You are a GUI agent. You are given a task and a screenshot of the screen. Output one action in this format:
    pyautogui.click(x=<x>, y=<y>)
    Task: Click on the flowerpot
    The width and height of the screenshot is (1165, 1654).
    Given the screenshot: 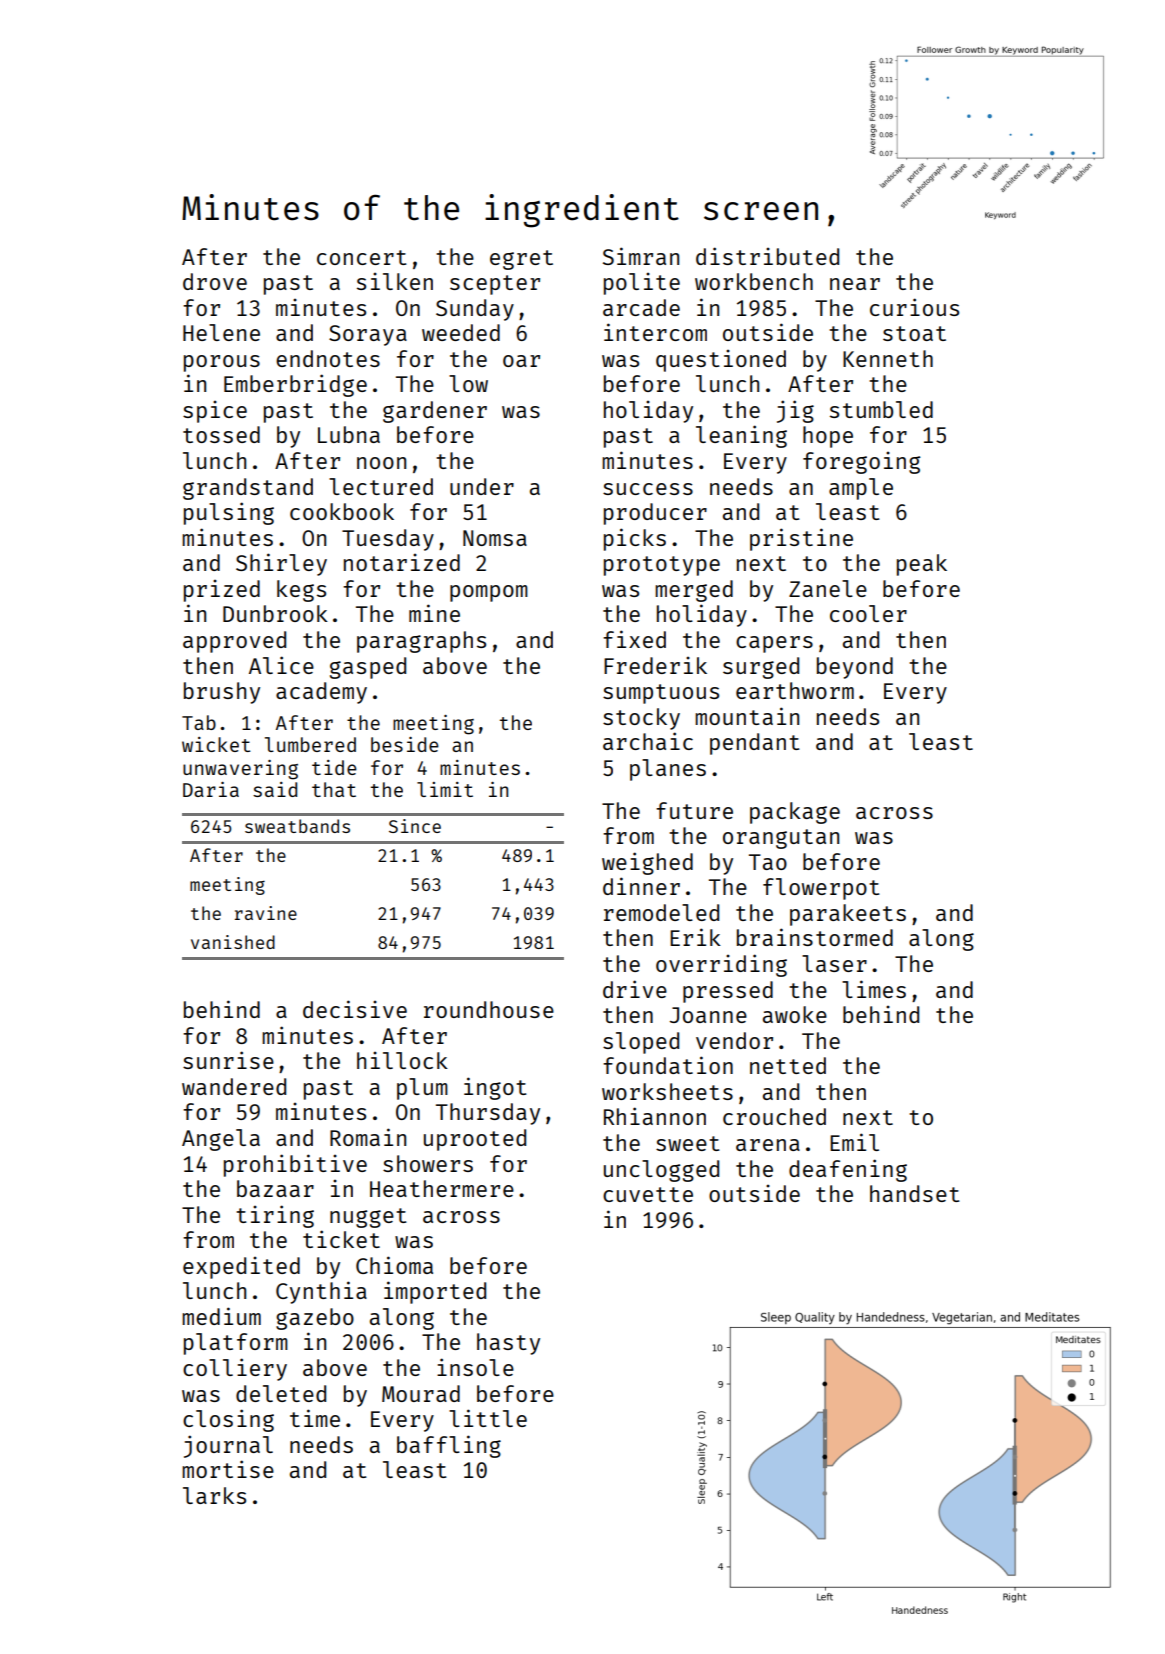 What is the action you would take?
    pyautogui.click(x=821, y=889)
